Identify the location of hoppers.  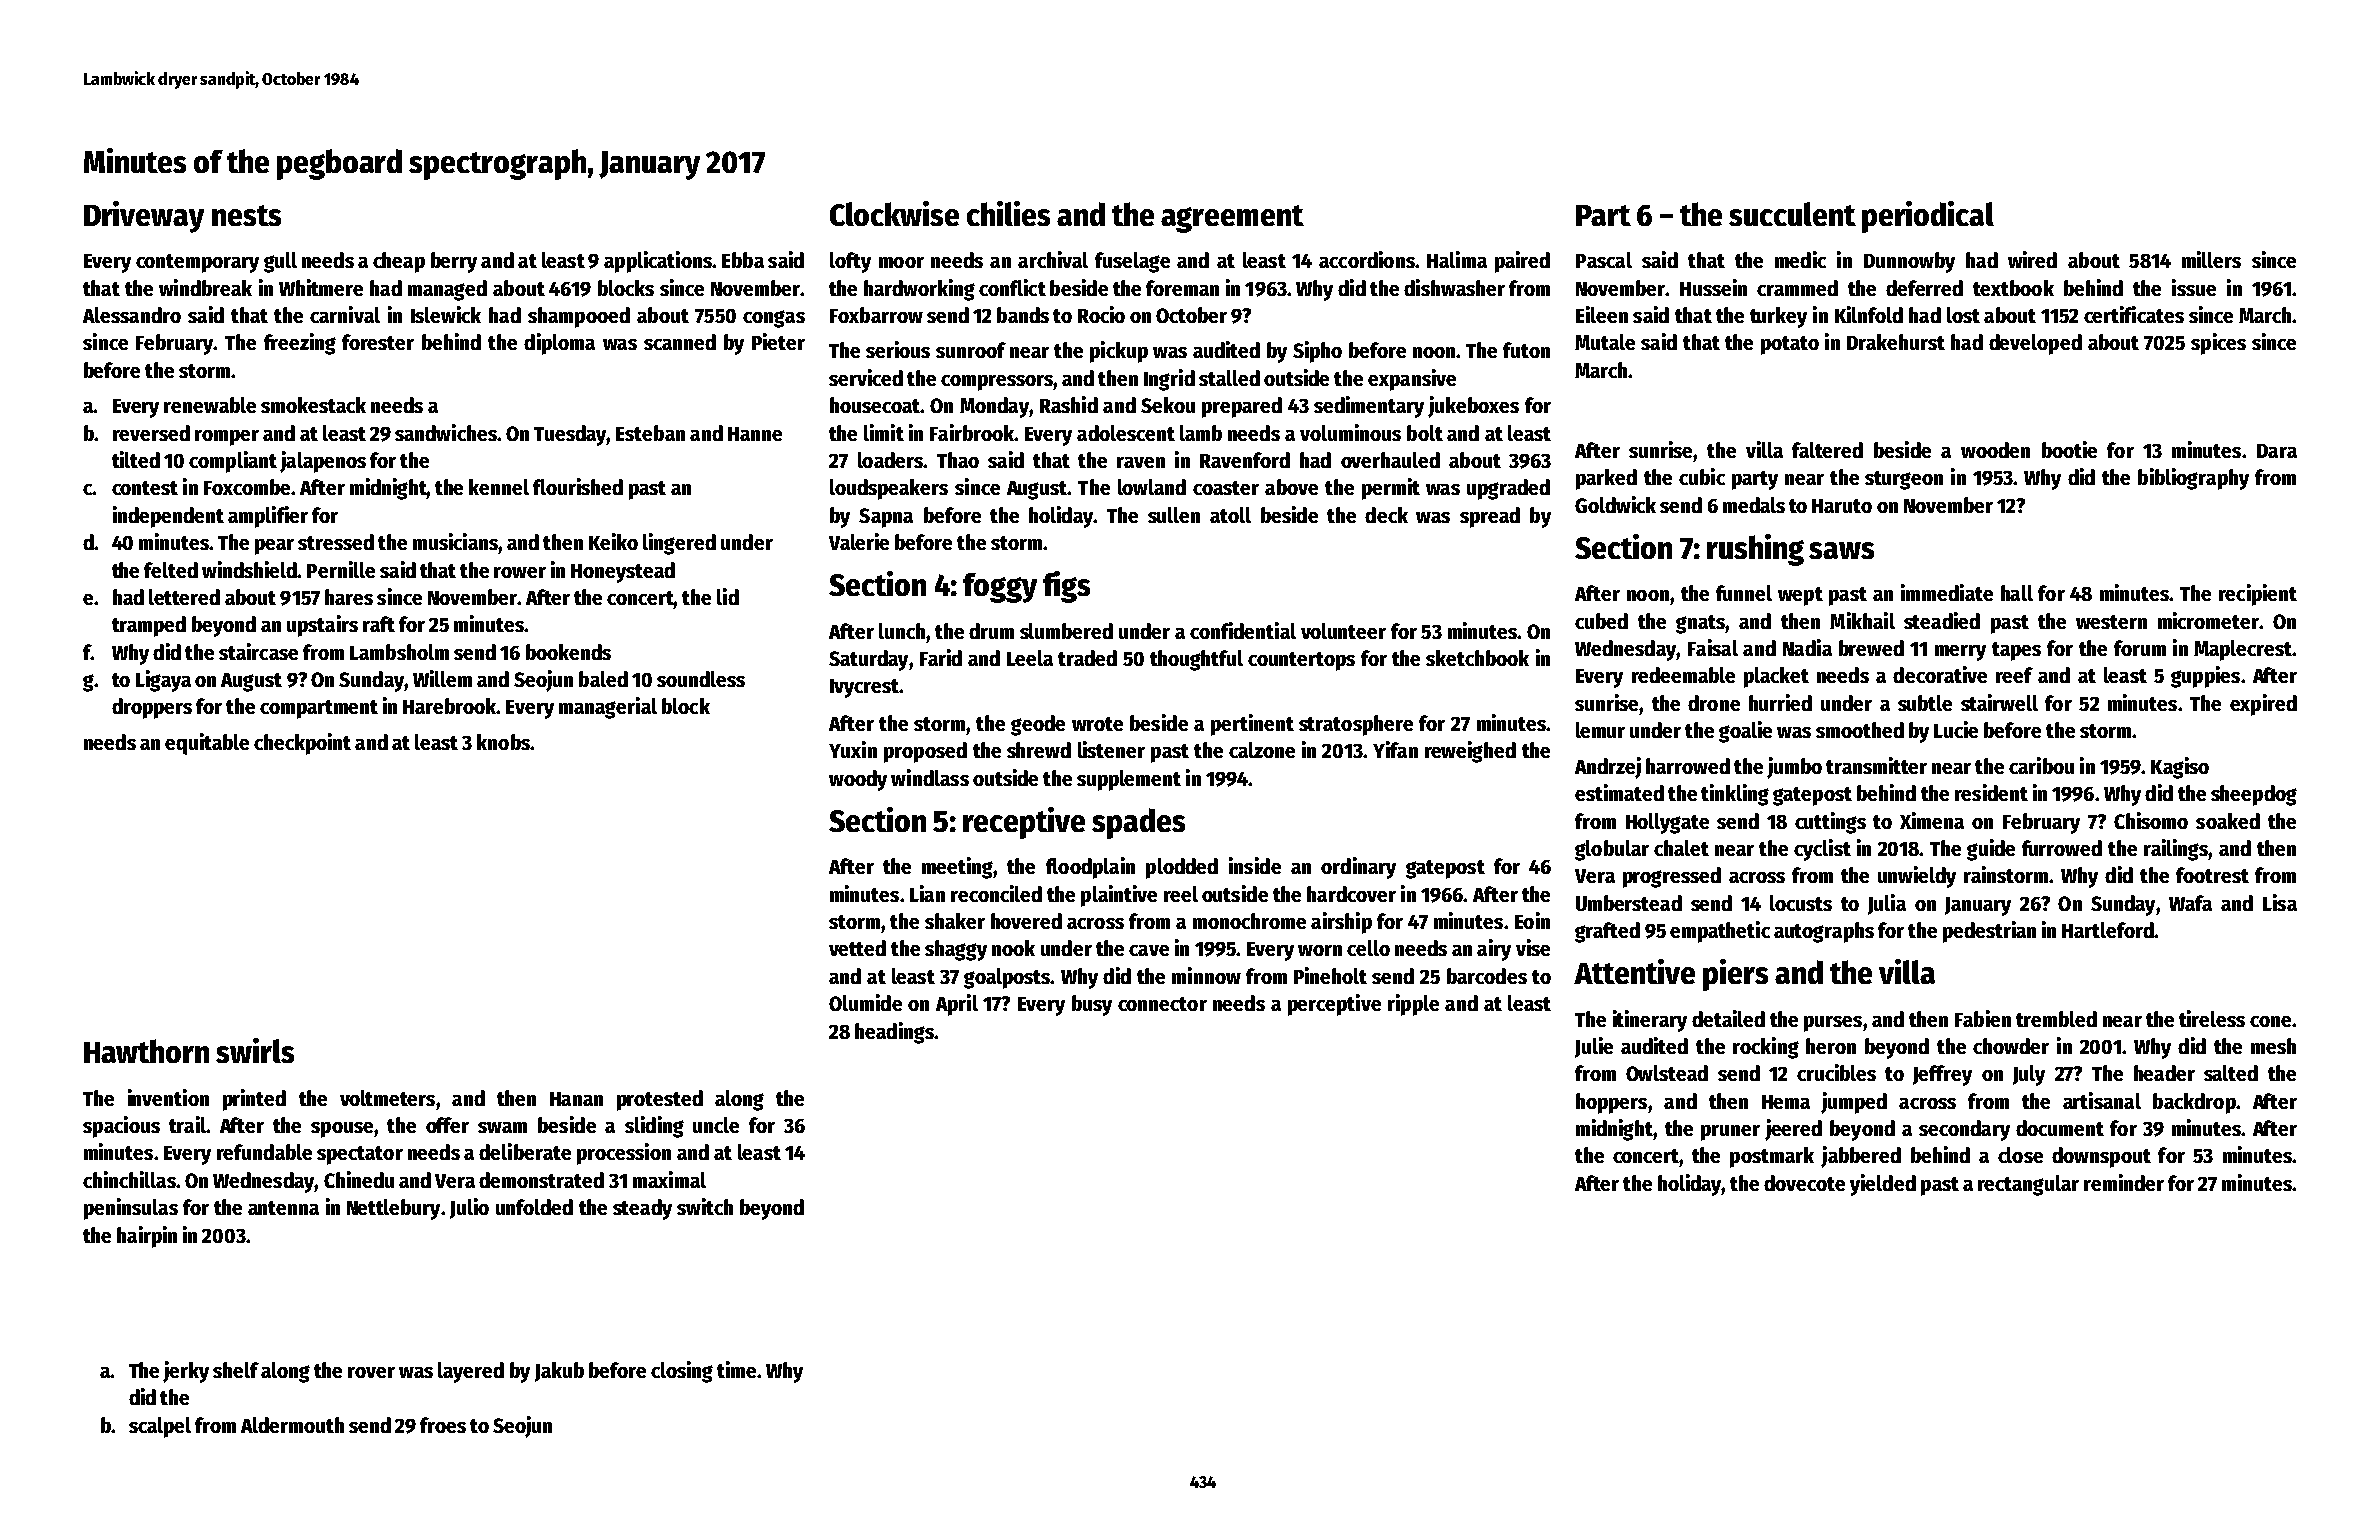
(1611, 1103).
